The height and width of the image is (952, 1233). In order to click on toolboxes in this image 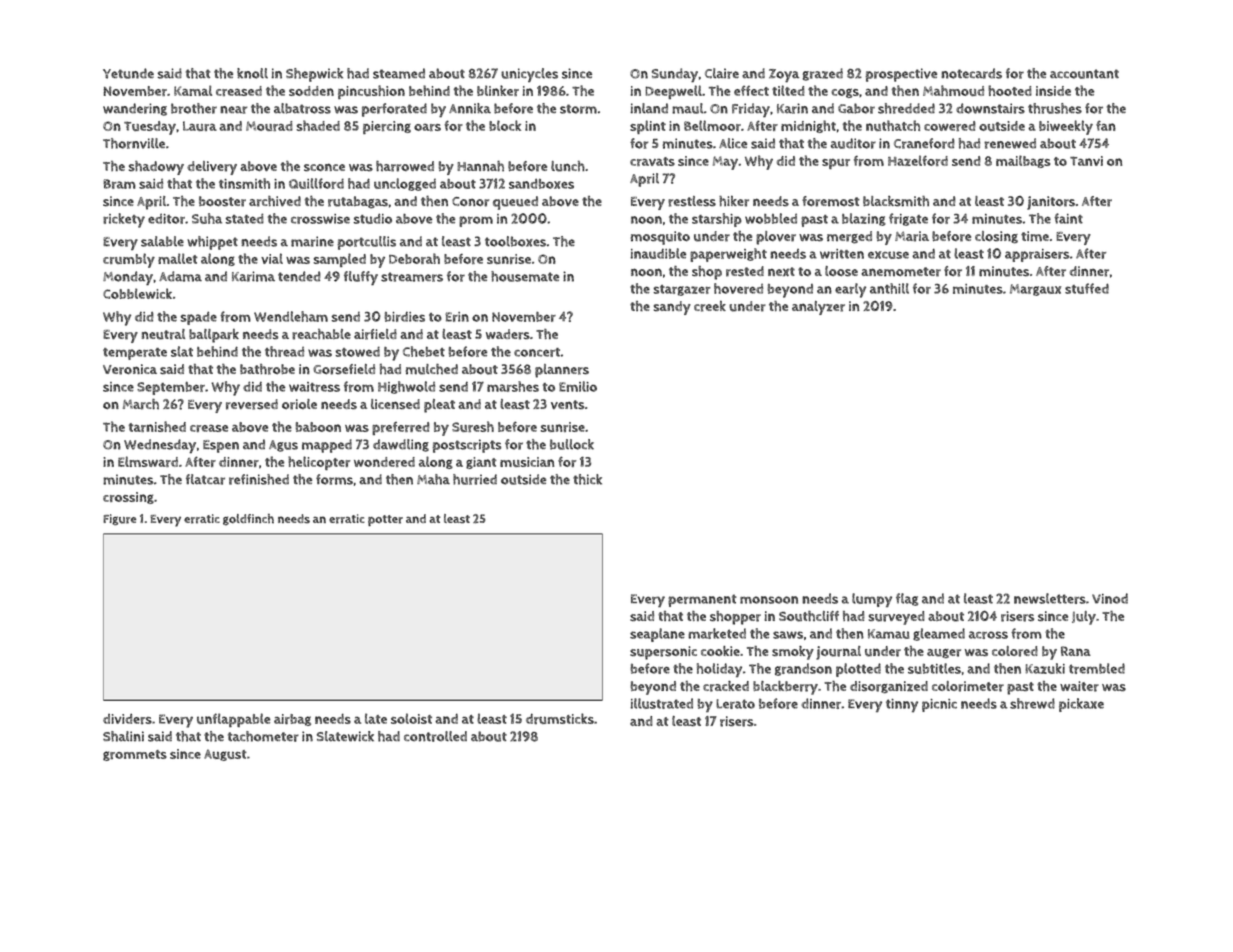, I will do `click(515, 241)`.
